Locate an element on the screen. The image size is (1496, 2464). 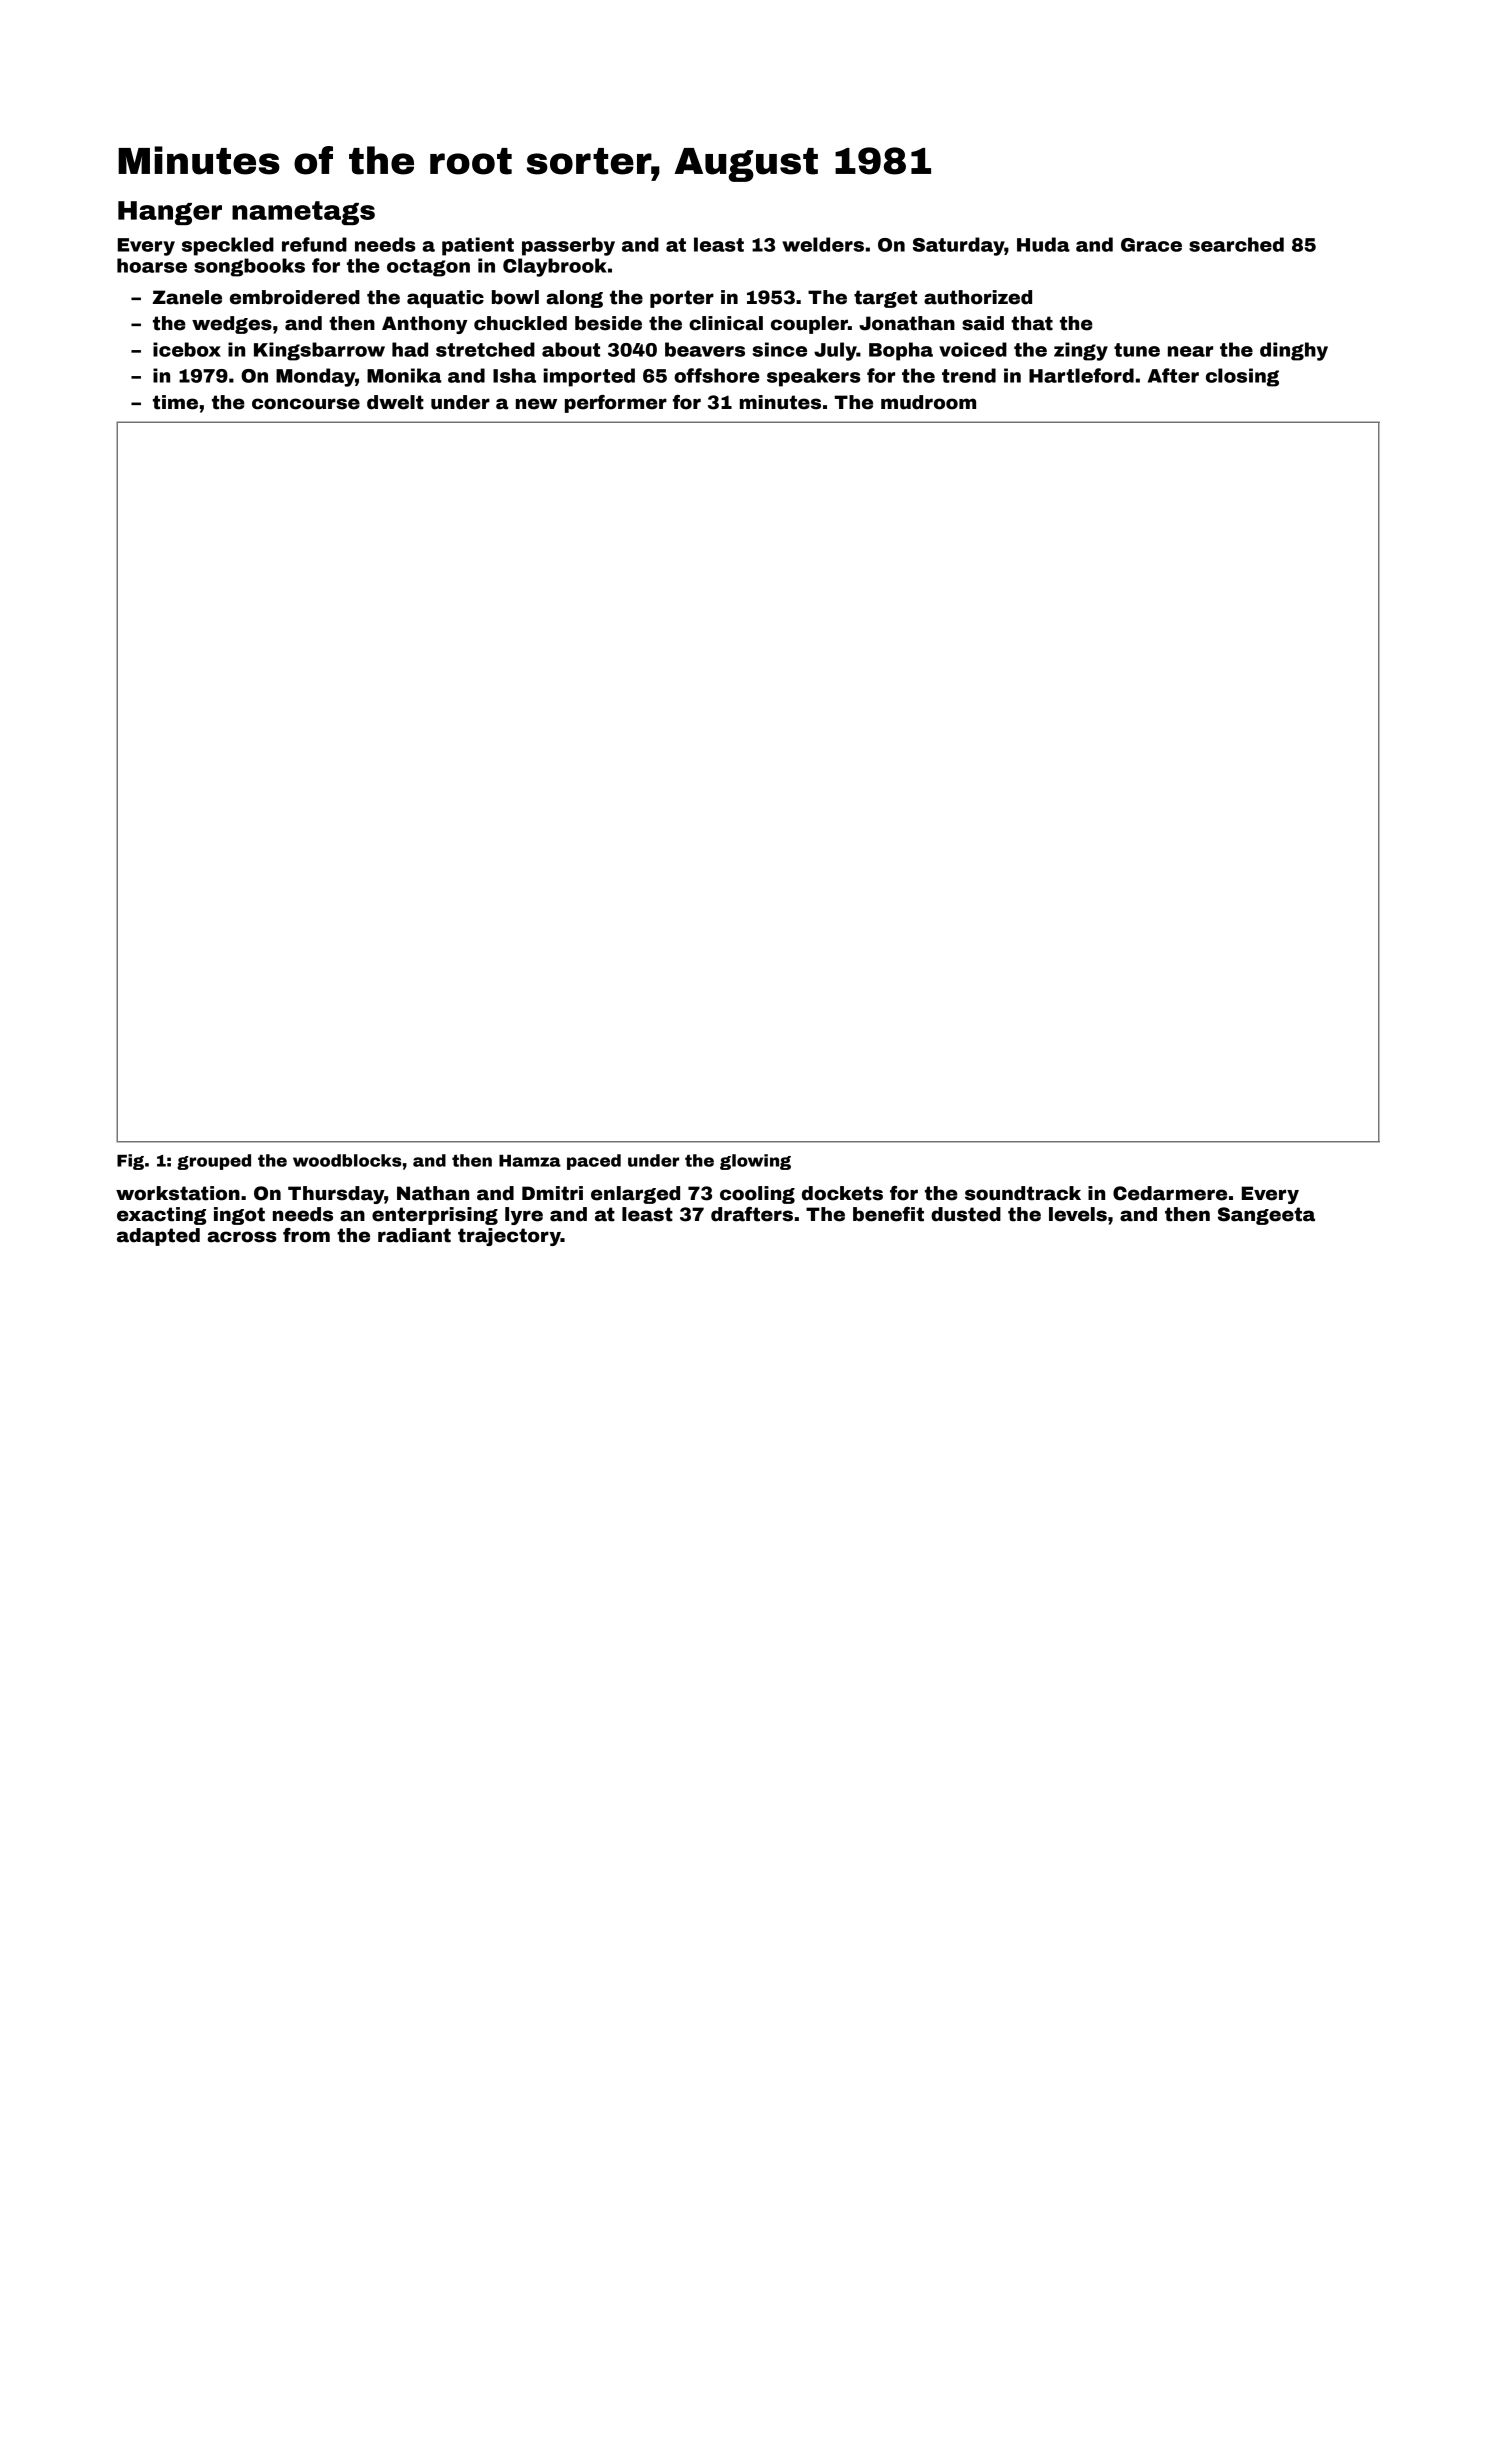
closing is located at coordinates (1242, 377).
